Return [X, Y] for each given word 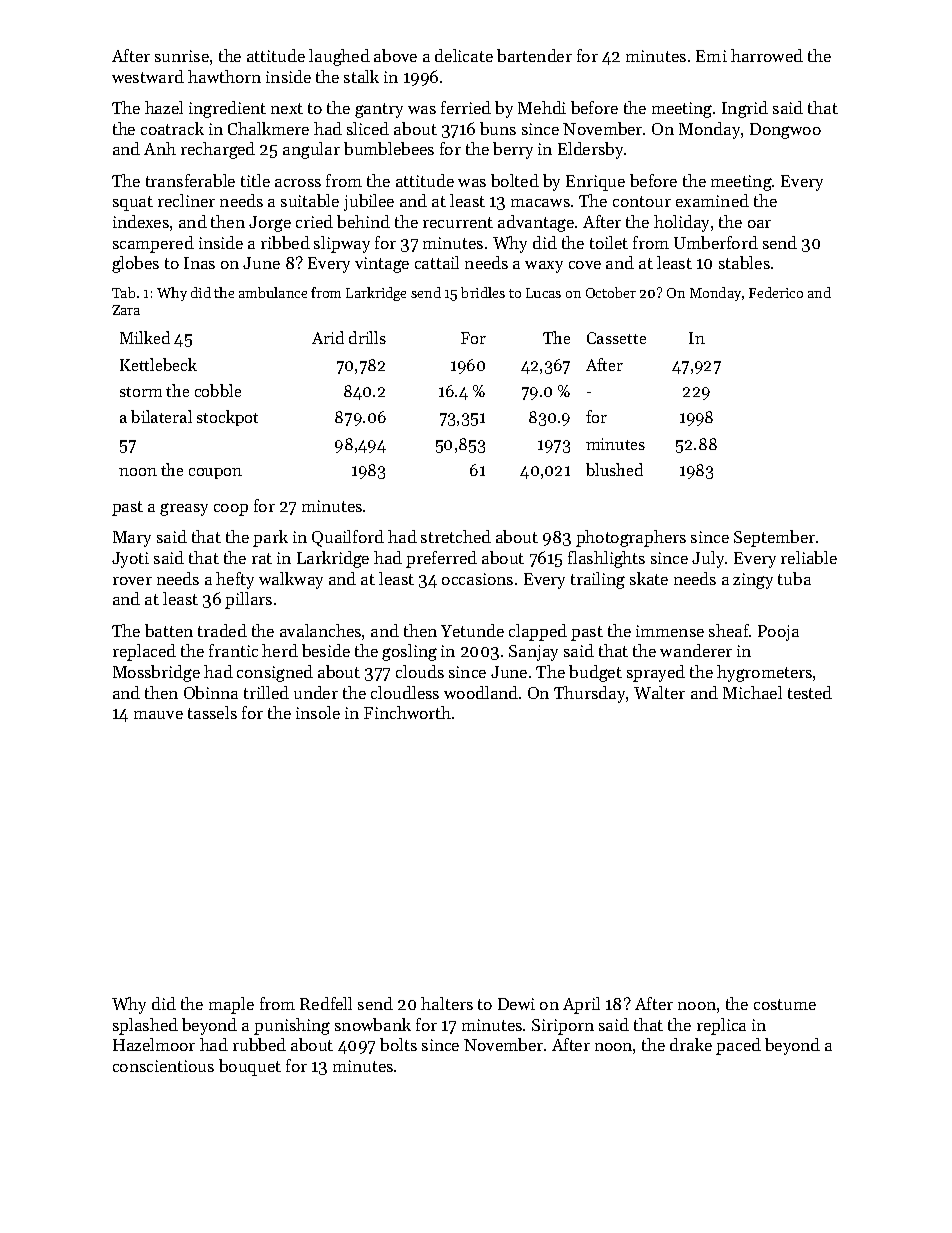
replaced [144, 652]
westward [148, 76]
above [395, 55]
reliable [809, 557]
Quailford [348, 538]
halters [447, 1003]
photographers [631, 538]
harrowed [767, 55]
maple [231, 1005]
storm [141, 392]
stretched [456, 536]
